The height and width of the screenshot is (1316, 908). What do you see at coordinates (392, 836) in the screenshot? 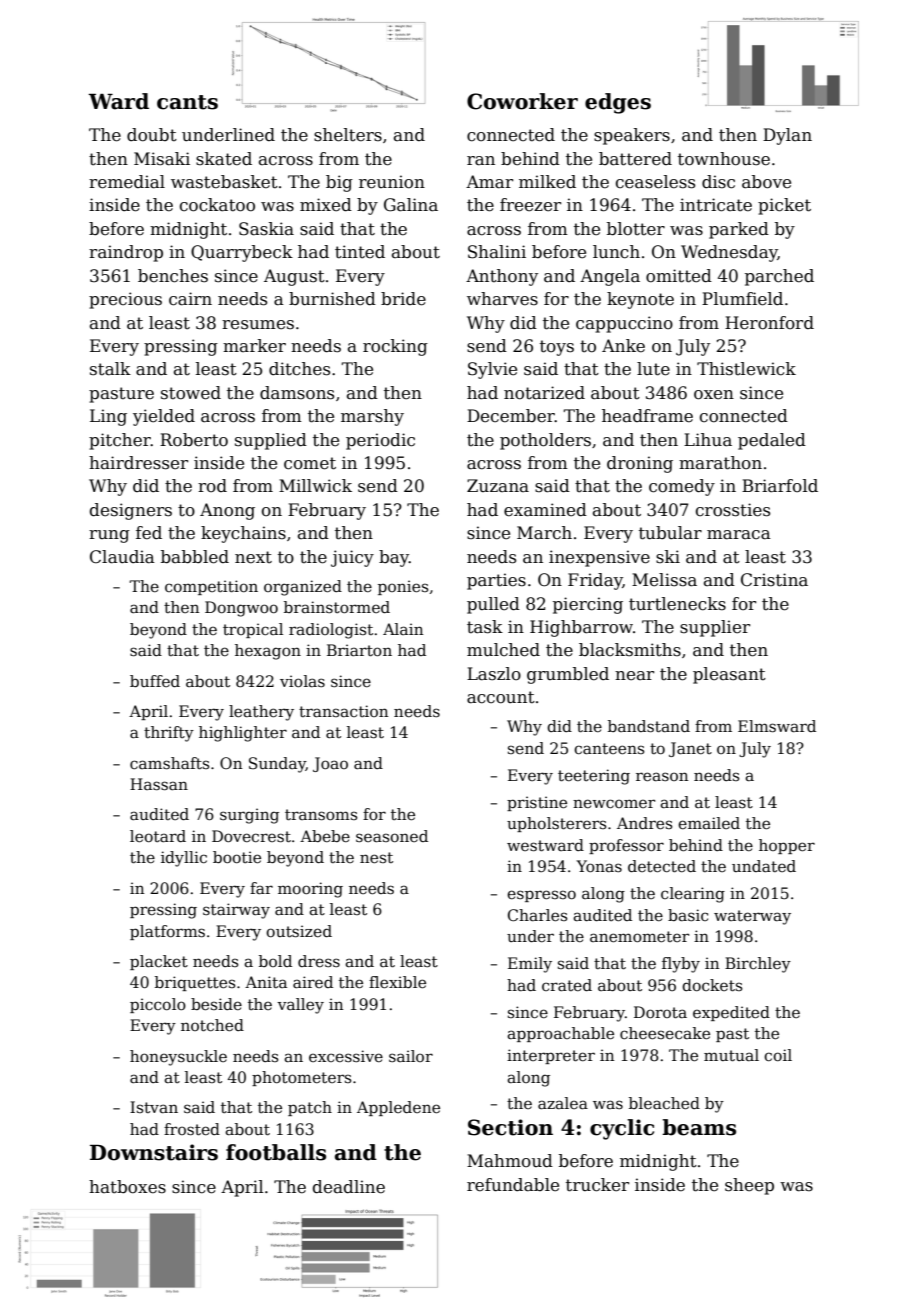
I see `seasoned` at bounding box center [392, 836].
